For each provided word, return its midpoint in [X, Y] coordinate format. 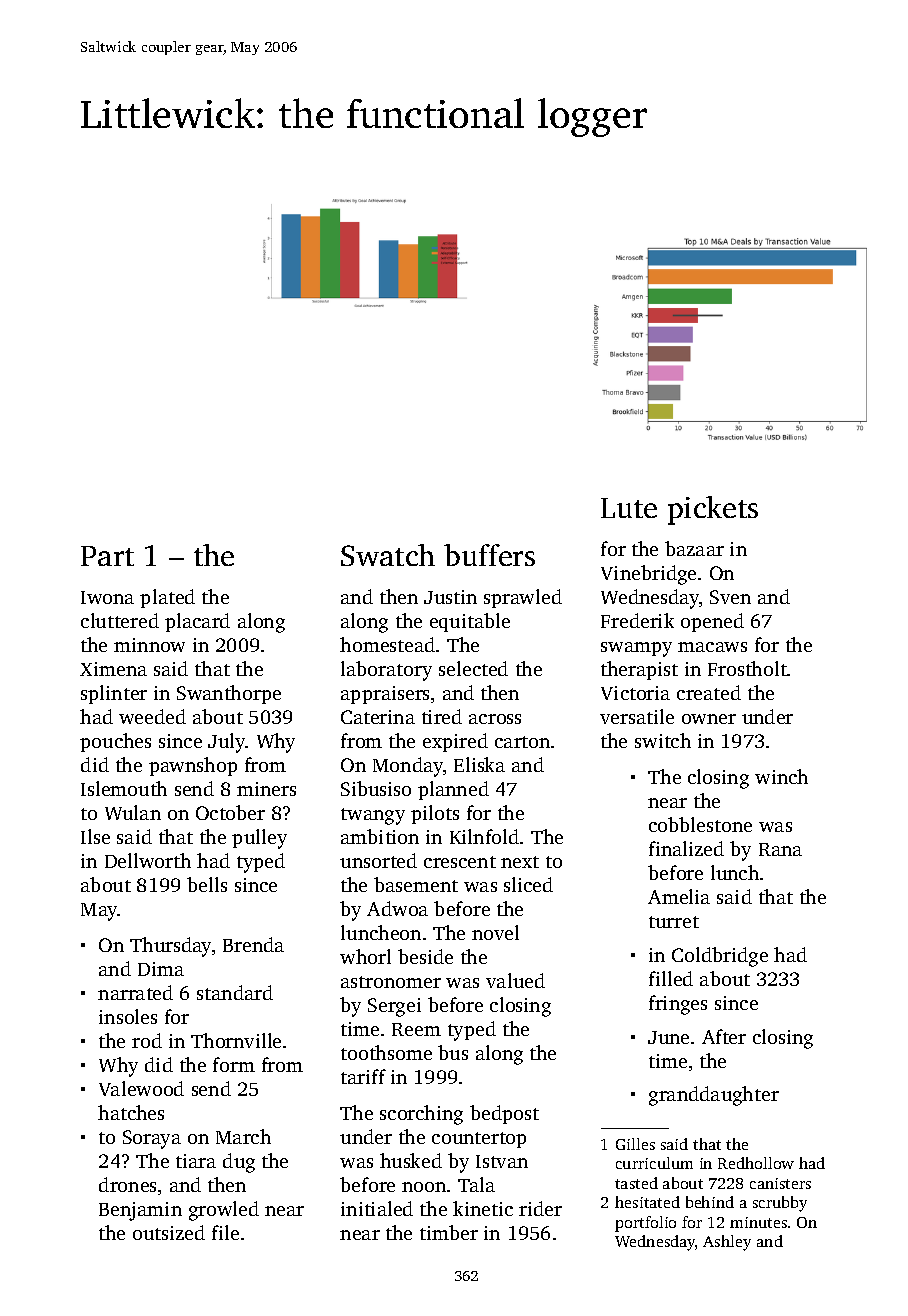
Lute [629, 508]
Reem [416, 1029]
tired [442, 716]
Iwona [107, 597]
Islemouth [124, 788]
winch [781, 776]
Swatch [388, 555]
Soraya [152, 1139]
